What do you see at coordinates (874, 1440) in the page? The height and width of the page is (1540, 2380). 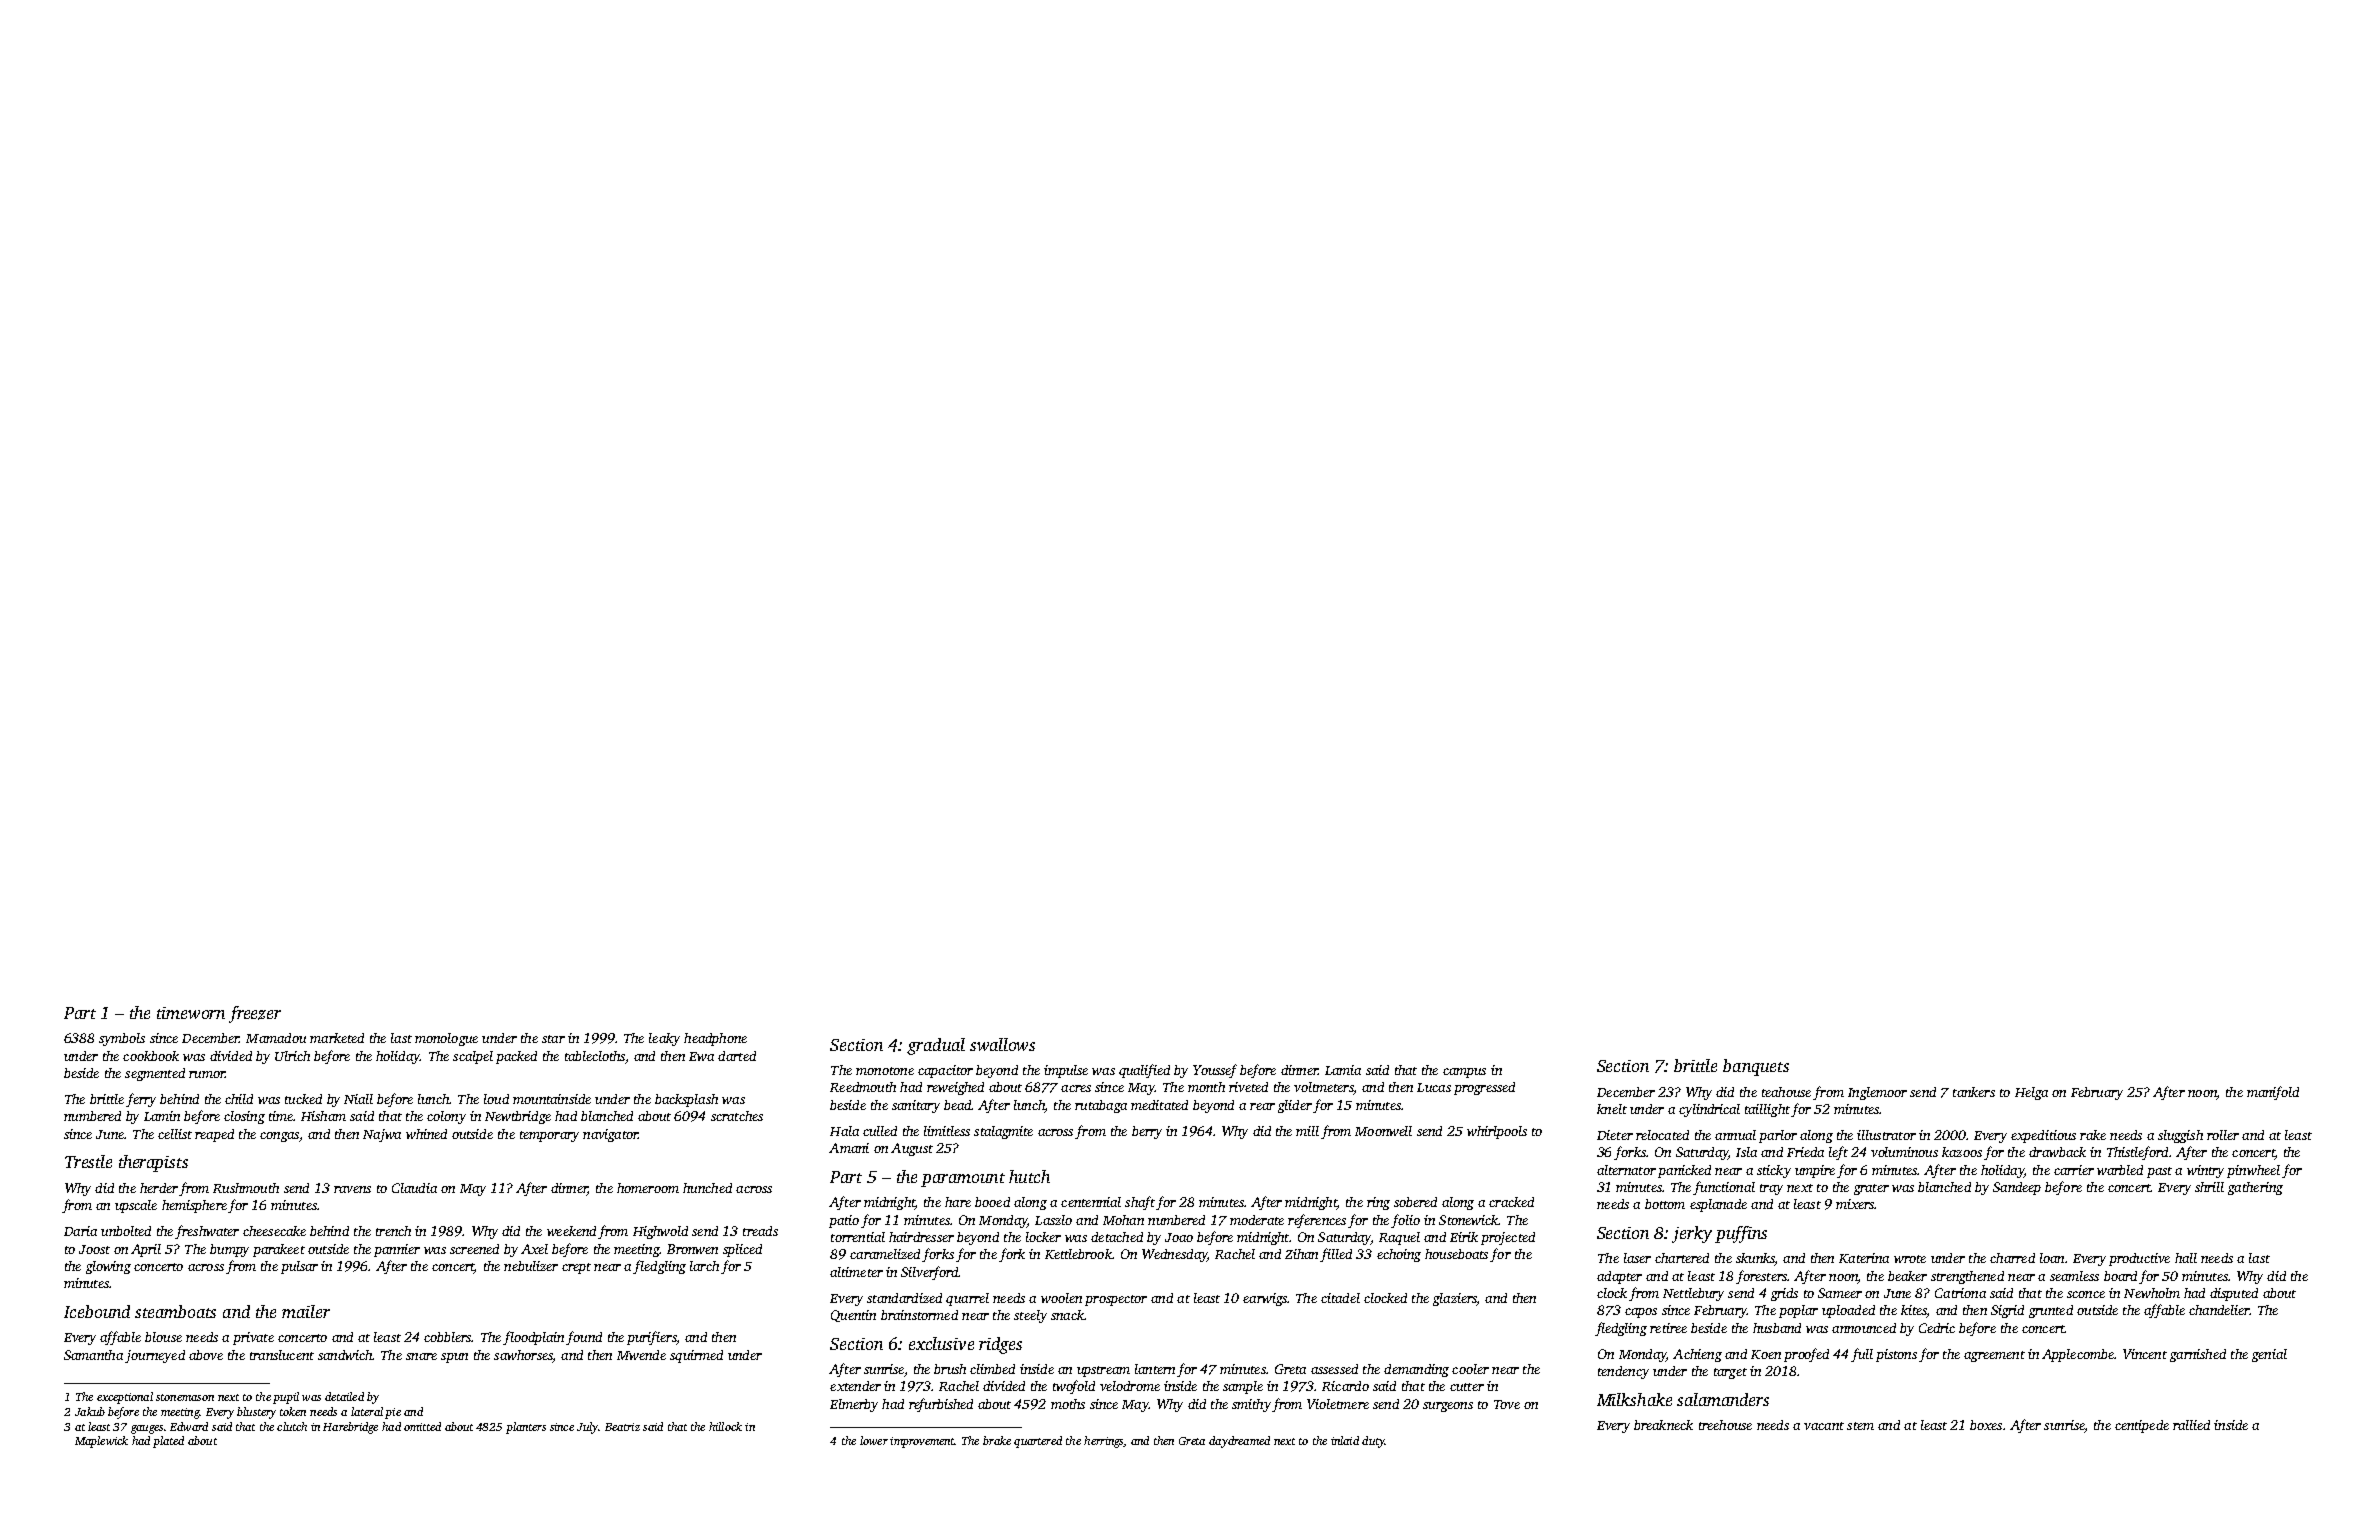 I see `lower` at bounding box center [874, 1440].
